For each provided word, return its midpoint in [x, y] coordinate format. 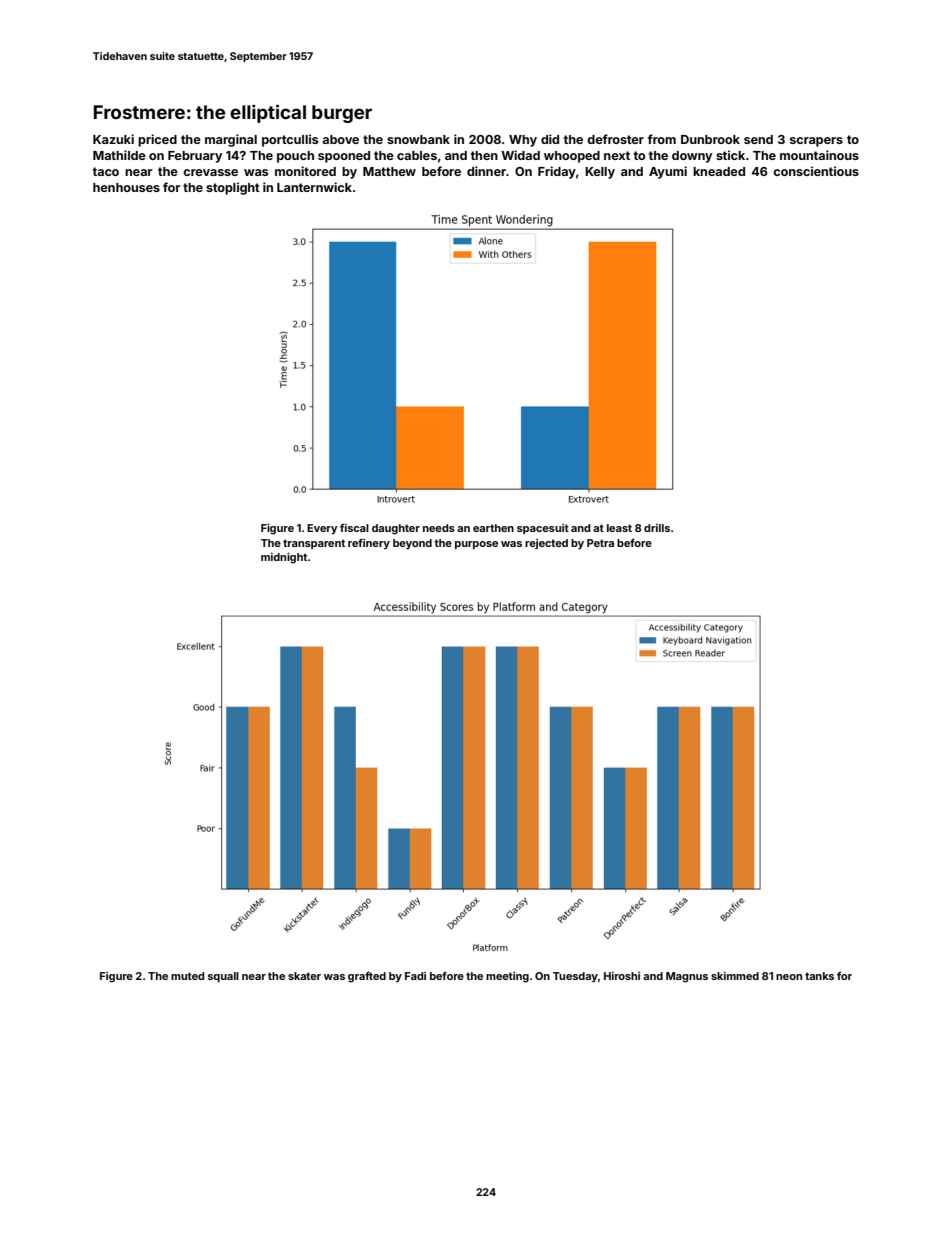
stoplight [233, 188]
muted [187, 976]
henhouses [126, 187]
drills [657, 528]
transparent [314, 544]
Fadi [415, 976]
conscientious [816, 171]
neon [789, 977]
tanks [819, 976]
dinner [486, 171]
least [619, 528]
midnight [284, 558]
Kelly [600, 173]
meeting [507, 977]
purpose [476, 545]
